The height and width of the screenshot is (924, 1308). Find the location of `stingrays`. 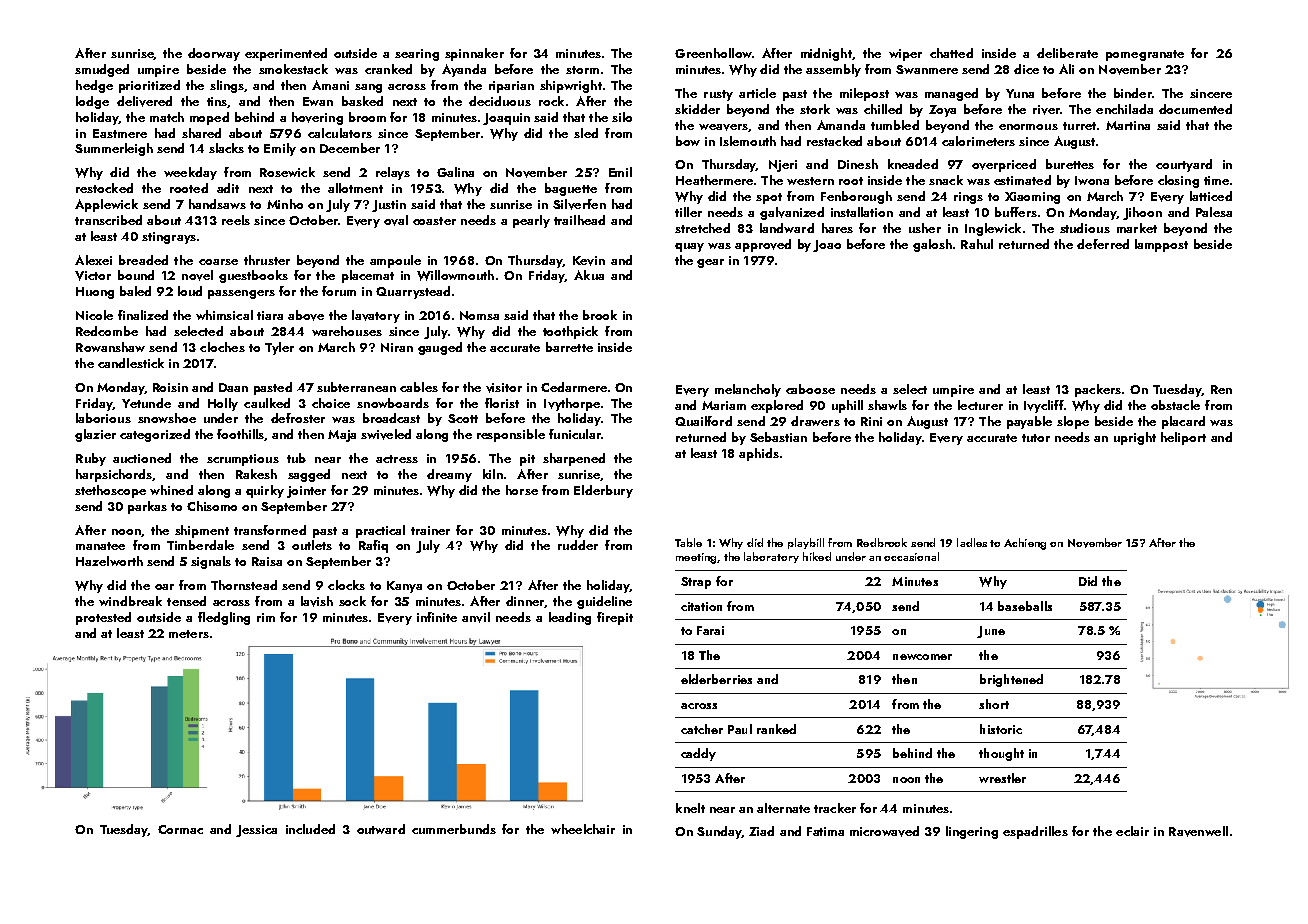

stingrays is located at coordinates (169, 238).
